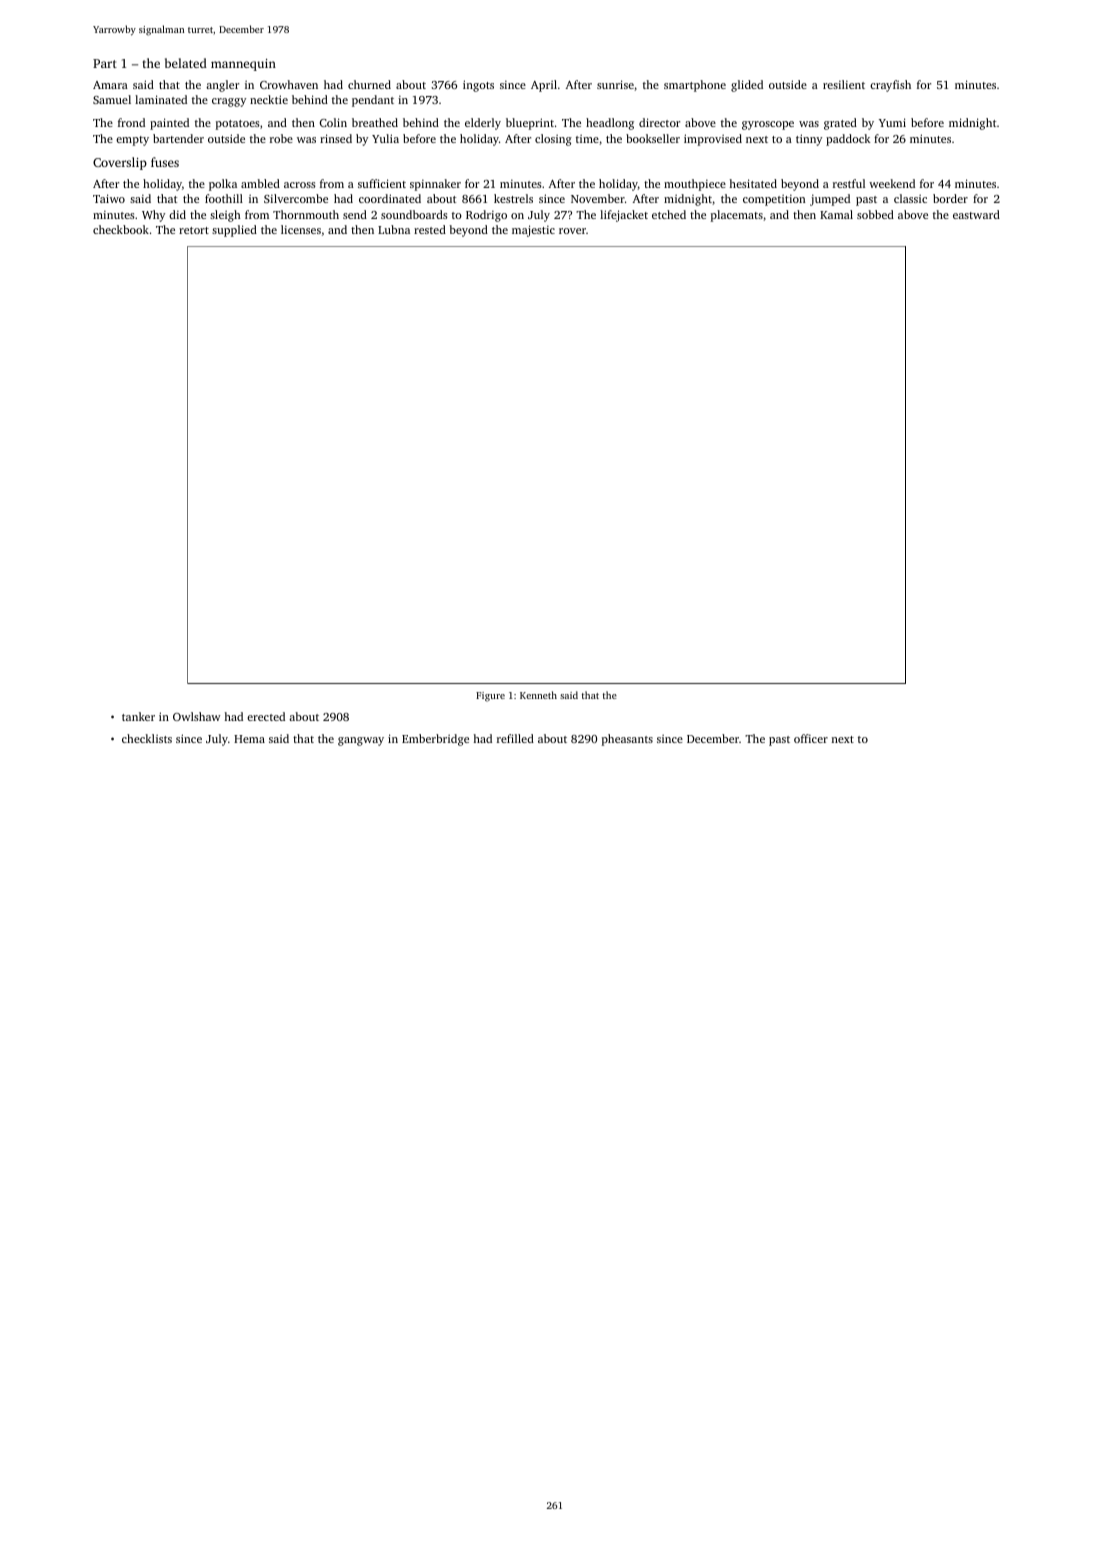  Describe the element at coordinates (811, 738) in the page. I see `officer` at that location.
